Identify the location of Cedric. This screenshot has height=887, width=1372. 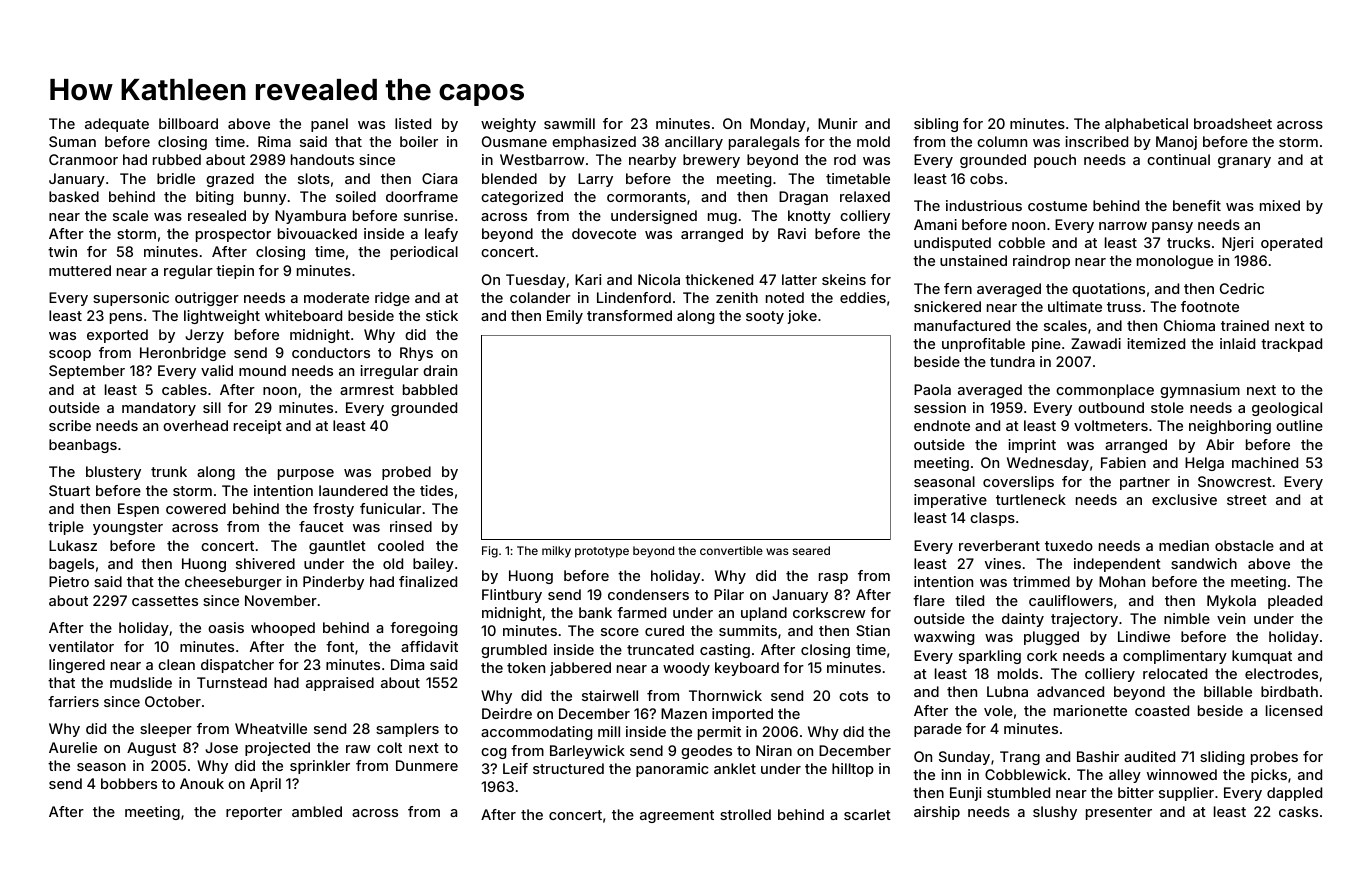
(1242, 288).
